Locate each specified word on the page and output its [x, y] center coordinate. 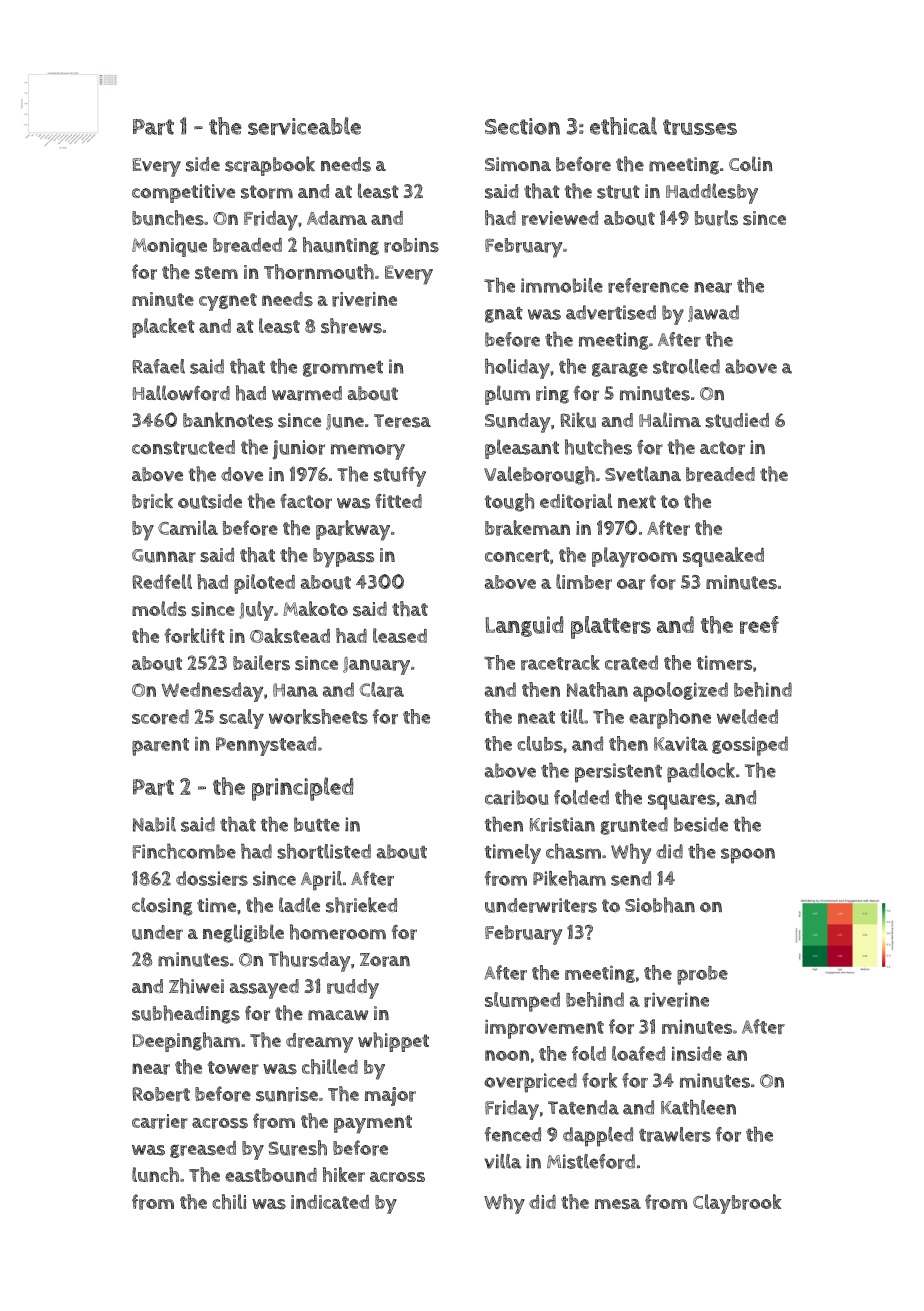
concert [517, 556]
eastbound [271, 1175]
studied [737, 420]
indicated [330, 1202]
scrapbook [270, 166]
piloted [264, 584]
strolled [686, 366]
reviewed [560, 218]
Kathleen [698, 1107]
